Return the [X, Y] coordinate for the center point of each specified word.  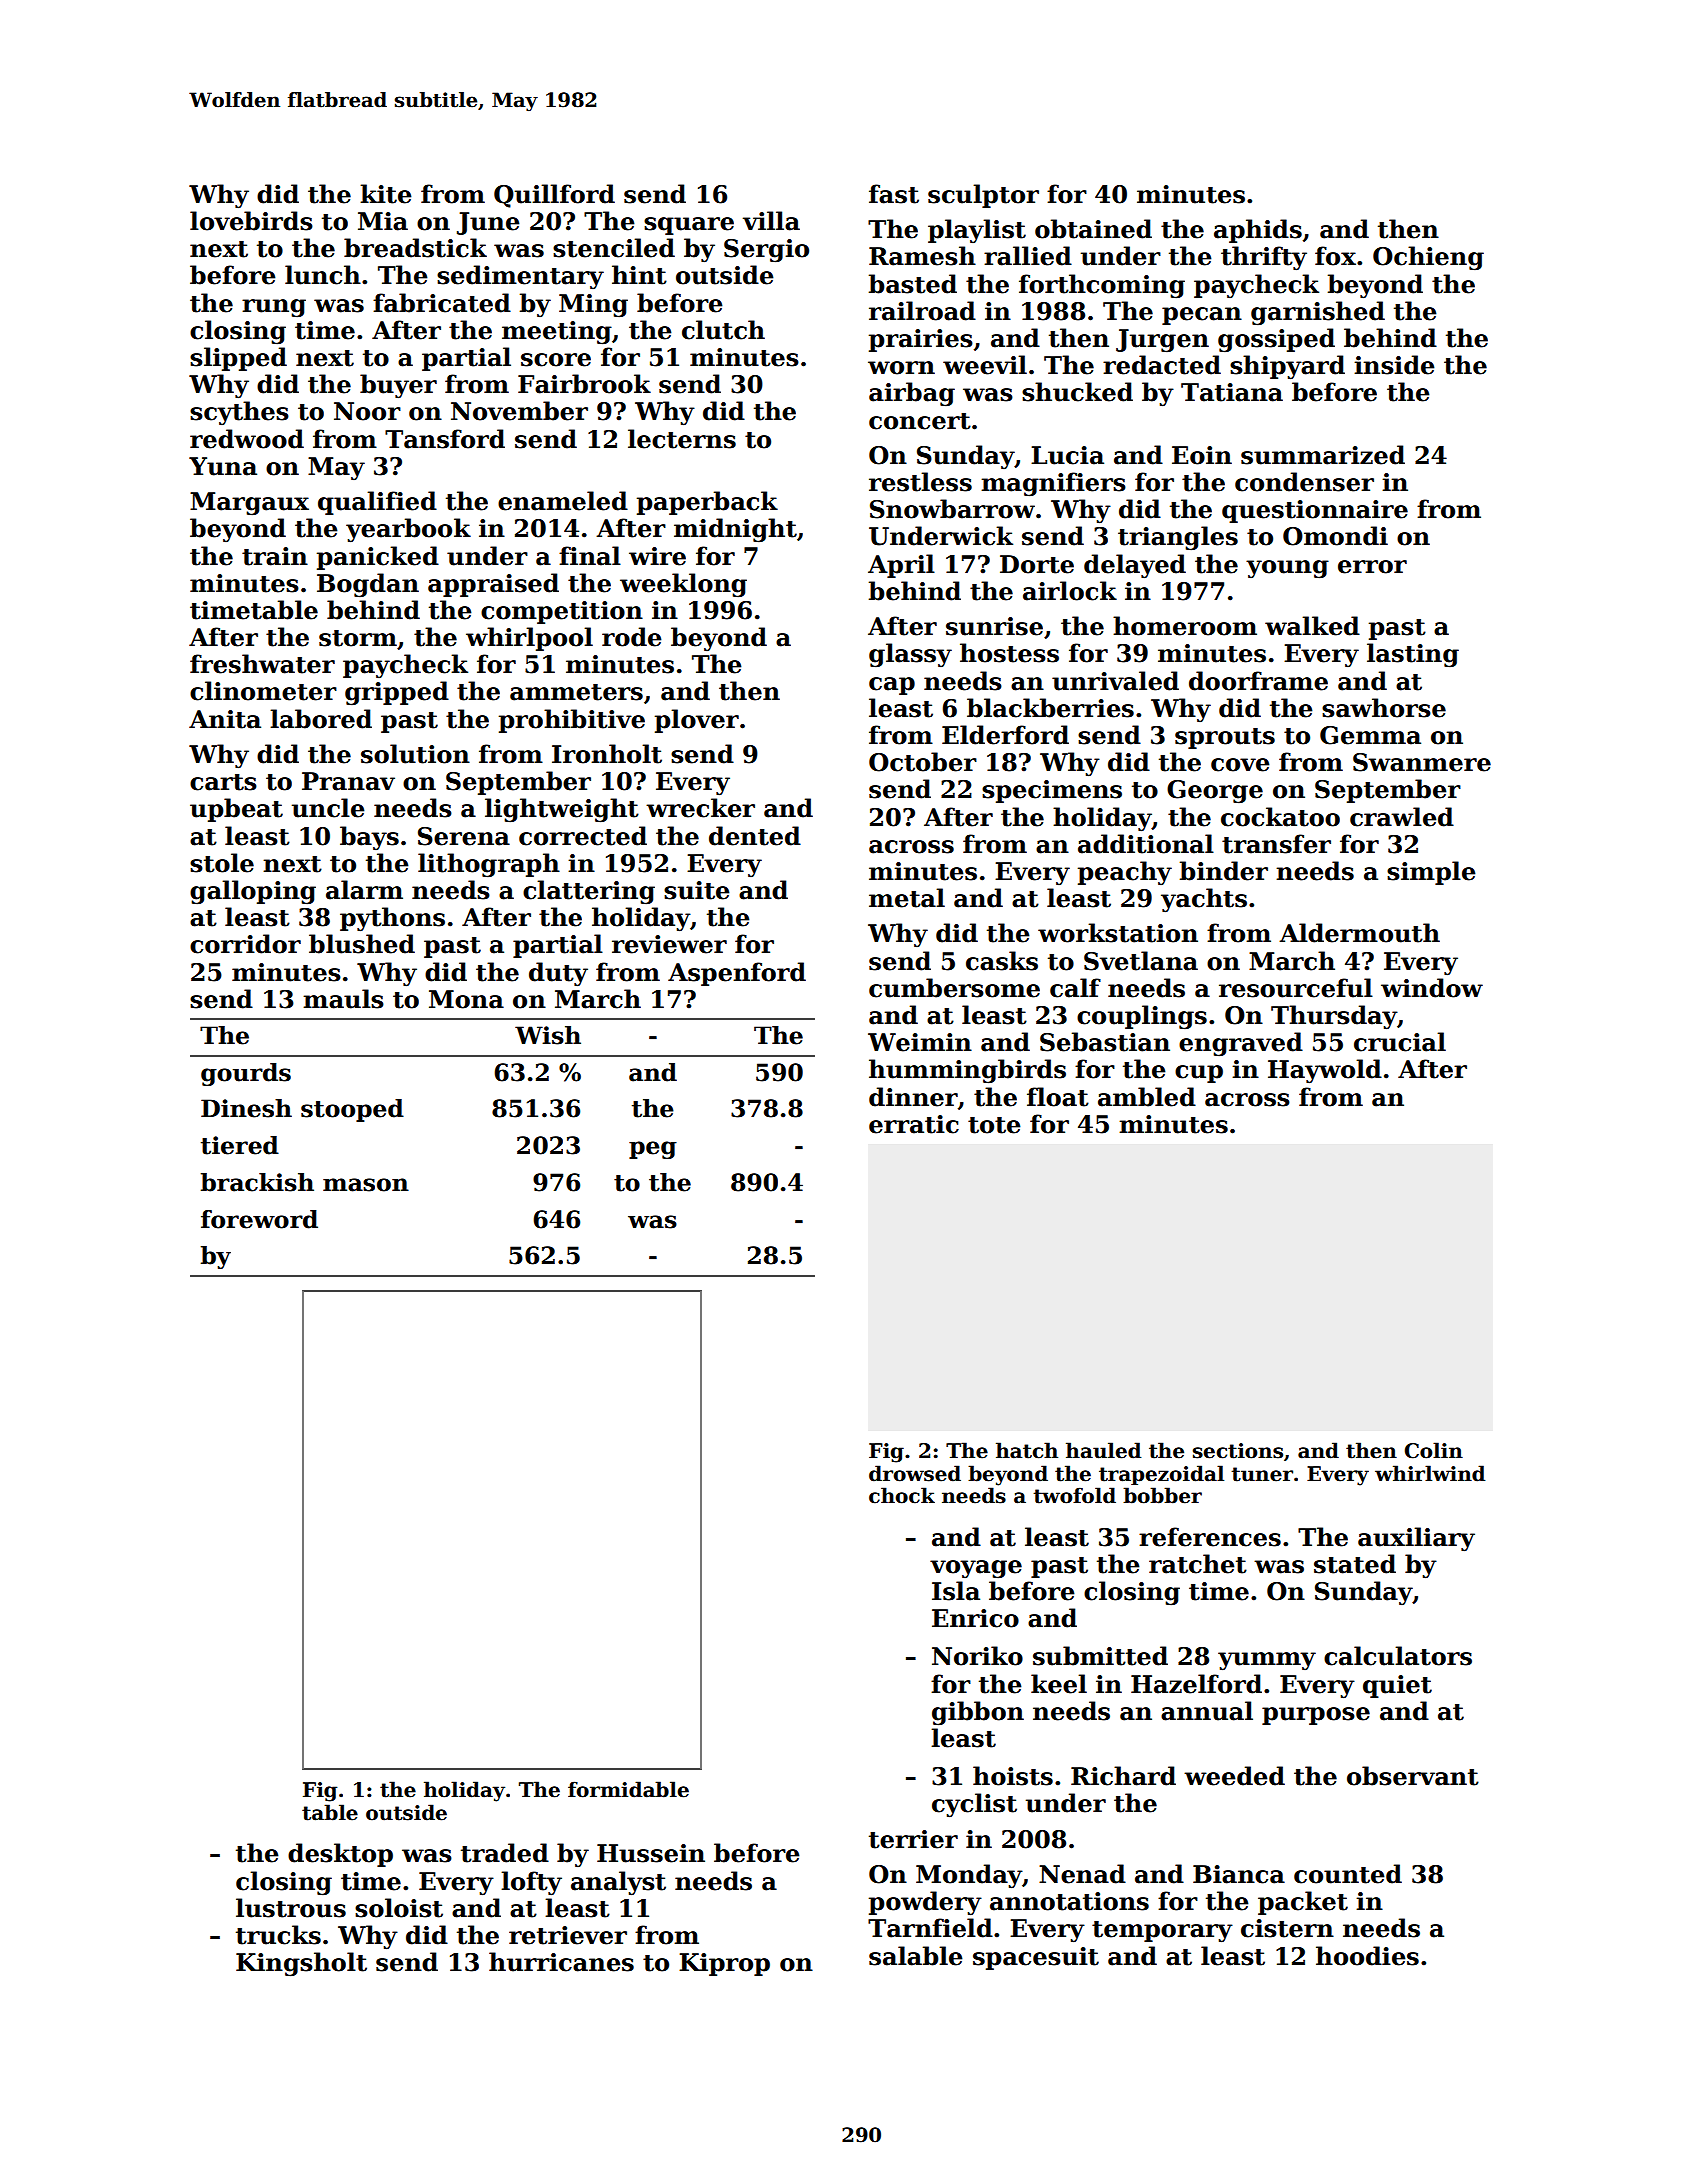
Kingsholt [301, 1964]
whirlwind [1430, 1473]
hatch [1027, 1450]
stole [222, 863]
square [689, 226]
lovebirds [251, 221]
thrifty [1264, 258]
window [1432, 988]
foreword [259, 1219]
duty [558, 974]
